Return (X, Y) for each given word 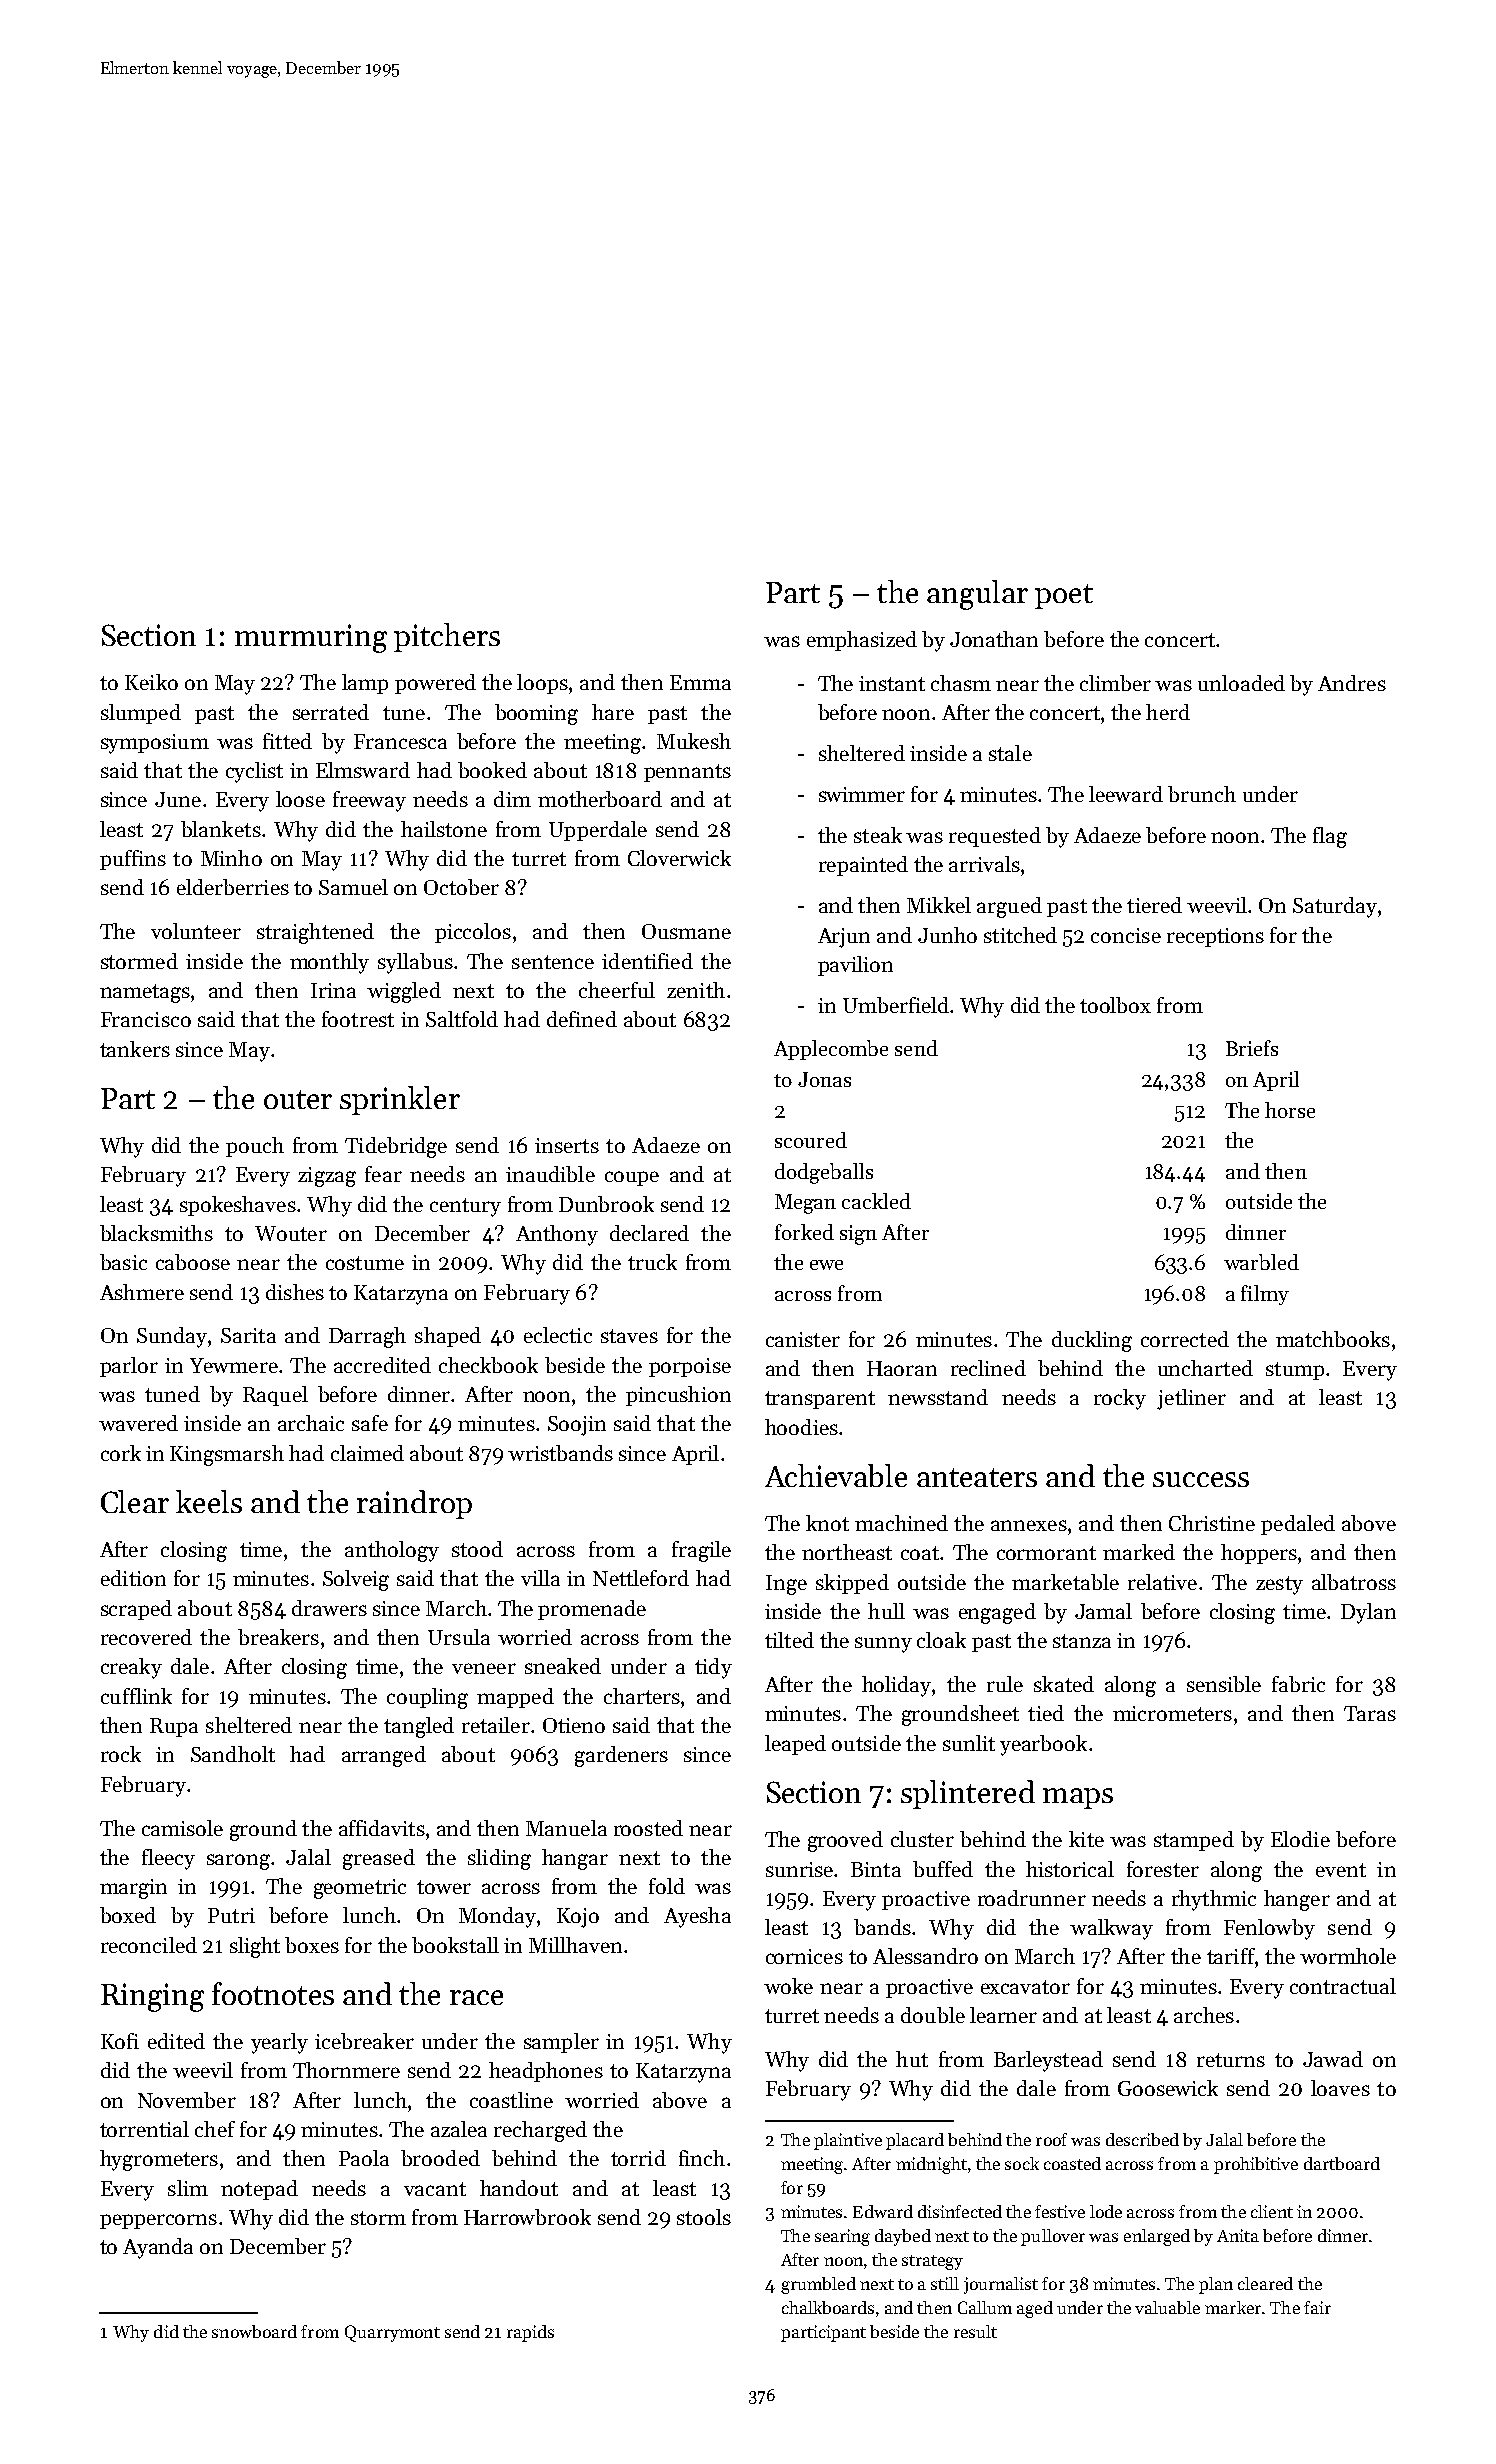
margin (133, 1889)
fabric (1298, 1684)
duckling (1092, 1341)
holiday (896, 1686)
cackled (876, 1201)
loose (300, 799)
